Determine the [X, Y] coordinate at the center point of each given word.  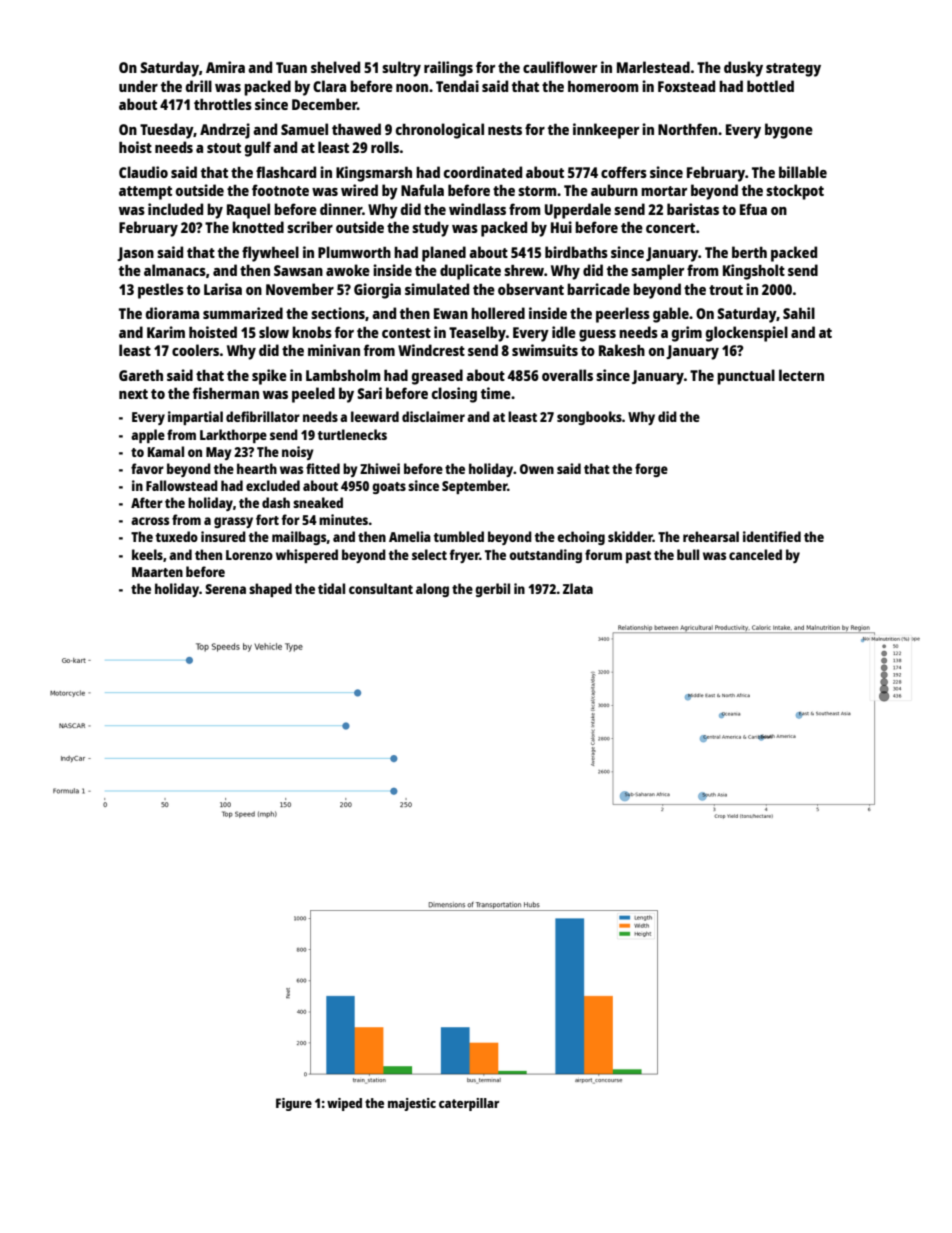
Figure [294, 1104]
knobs [312, 332]
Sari [369, 393]
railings [448, 69]
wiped [344, 1104]
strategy [793, 70]
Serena [225, 589]
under [138, 86]
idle [564, 332]
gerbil [492, 590]
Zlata [578, 588]
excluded [273, 485]
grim [687, 334]
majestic [412, 1104]
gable [671, 315]
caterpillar [469, 1104]
